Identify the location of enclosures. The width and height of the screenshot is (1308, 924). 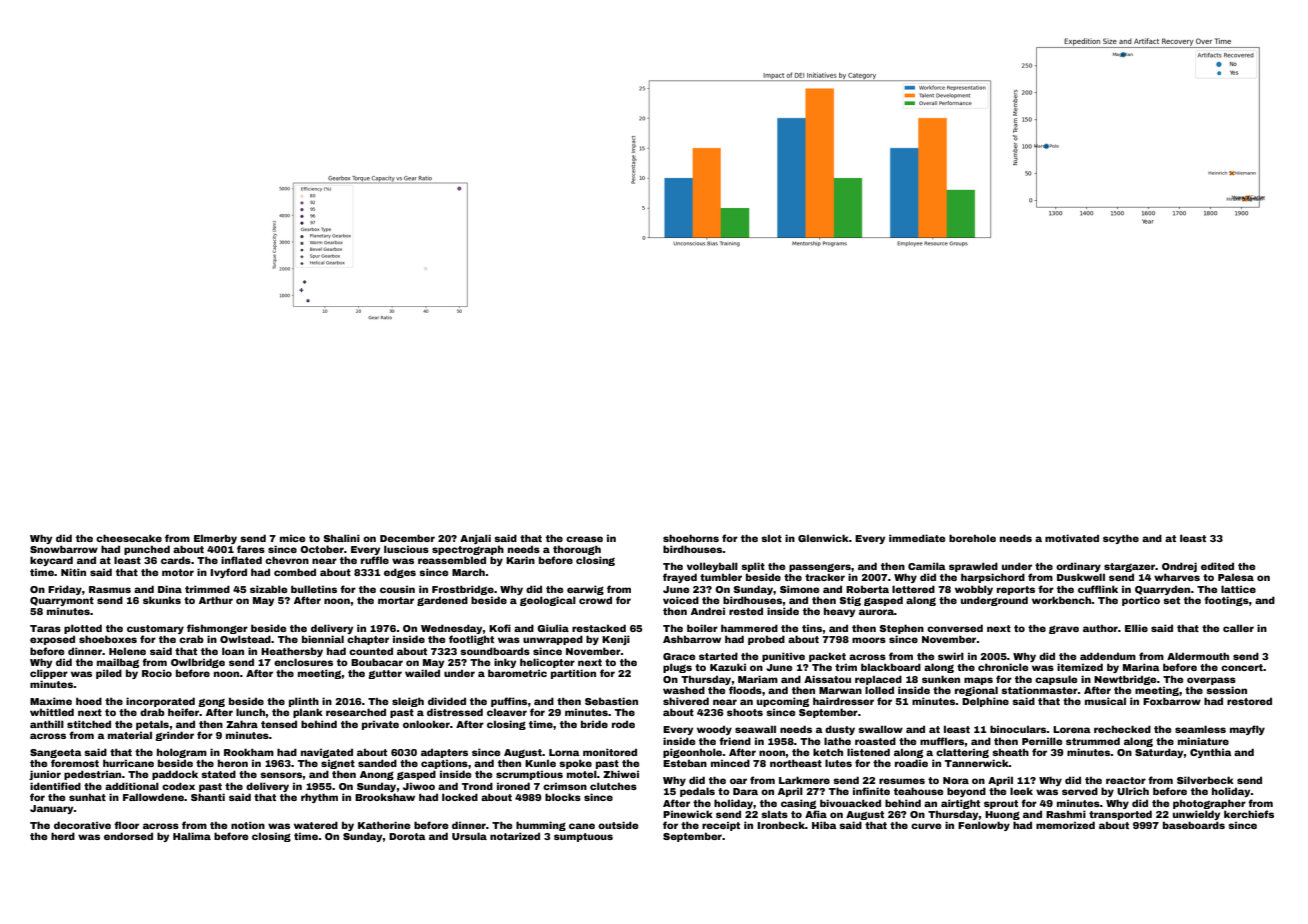
(303, 662).
